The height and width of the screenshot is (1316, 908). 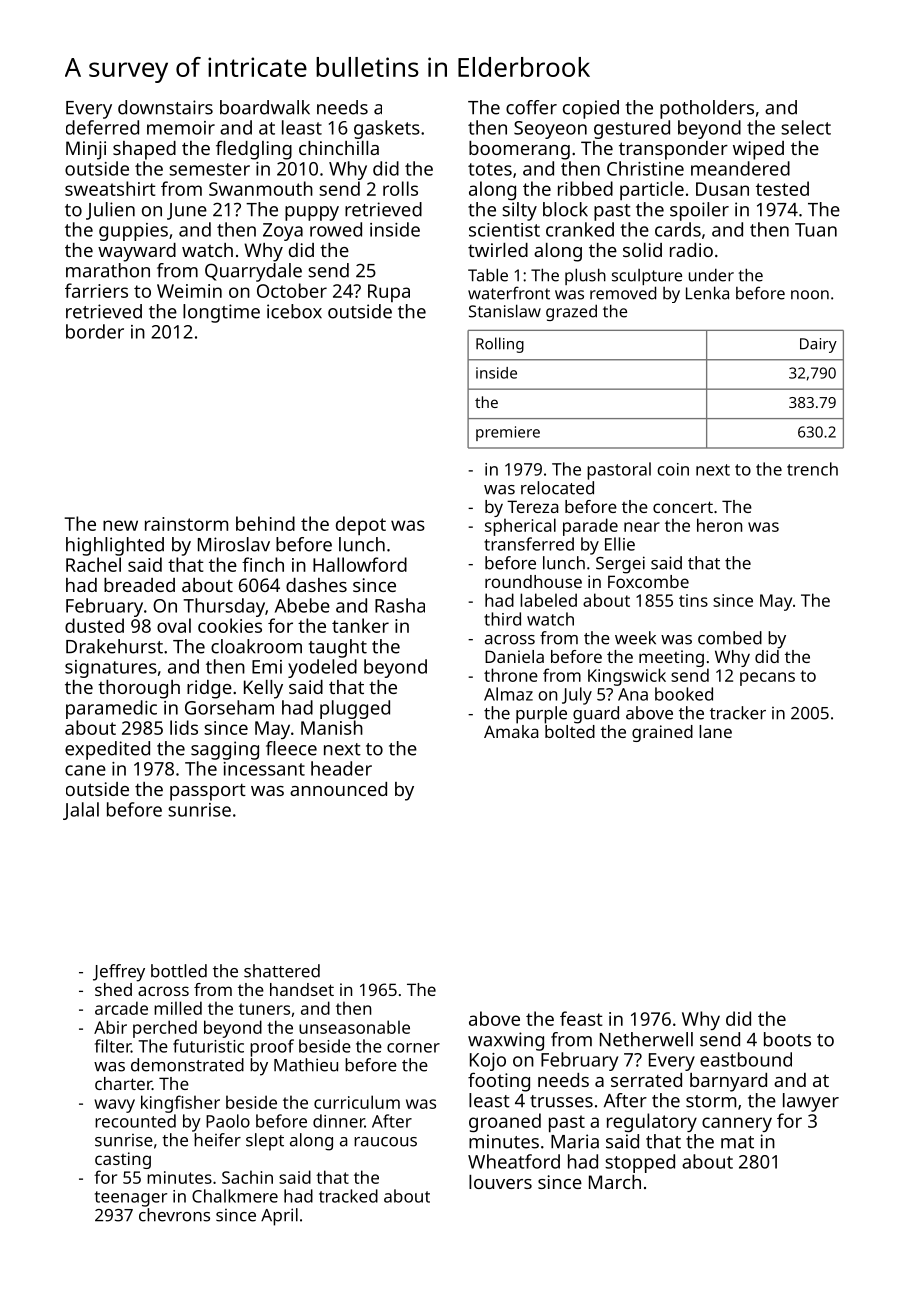 I want to click on tracked, so click(x=348, y=1196).
